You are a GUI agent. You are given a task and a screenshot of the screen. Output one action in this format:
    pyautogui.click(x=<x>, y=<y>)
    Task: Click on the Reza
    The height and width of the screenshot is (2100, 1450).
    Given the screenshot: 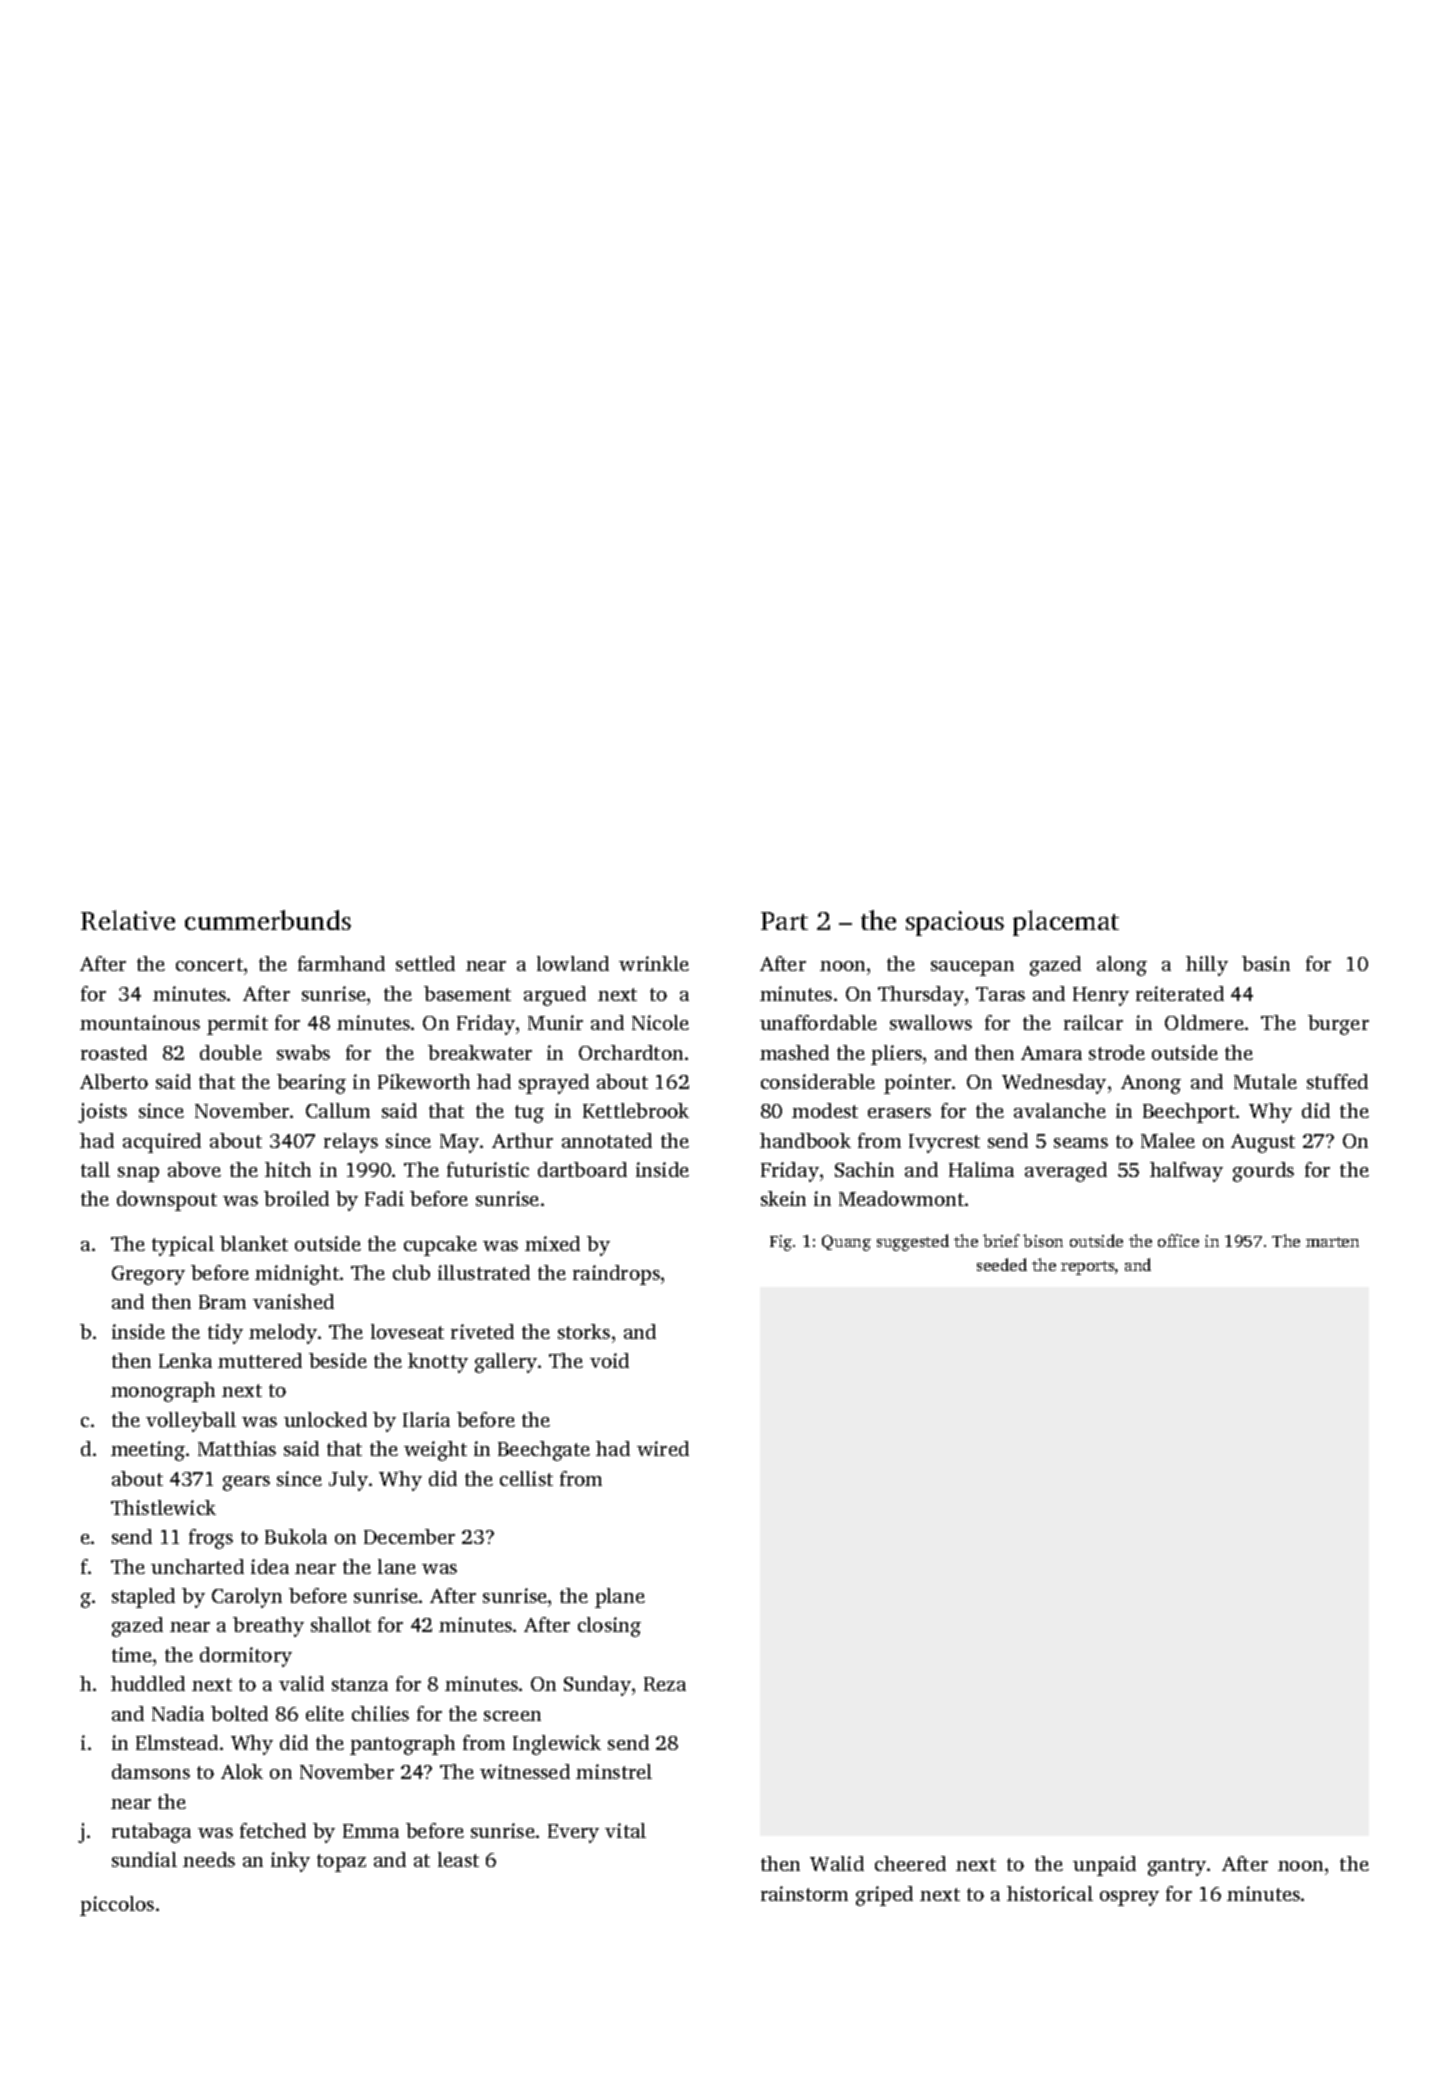 What is the action you would take?
    pyautogui.click(x=665, y=1684)
